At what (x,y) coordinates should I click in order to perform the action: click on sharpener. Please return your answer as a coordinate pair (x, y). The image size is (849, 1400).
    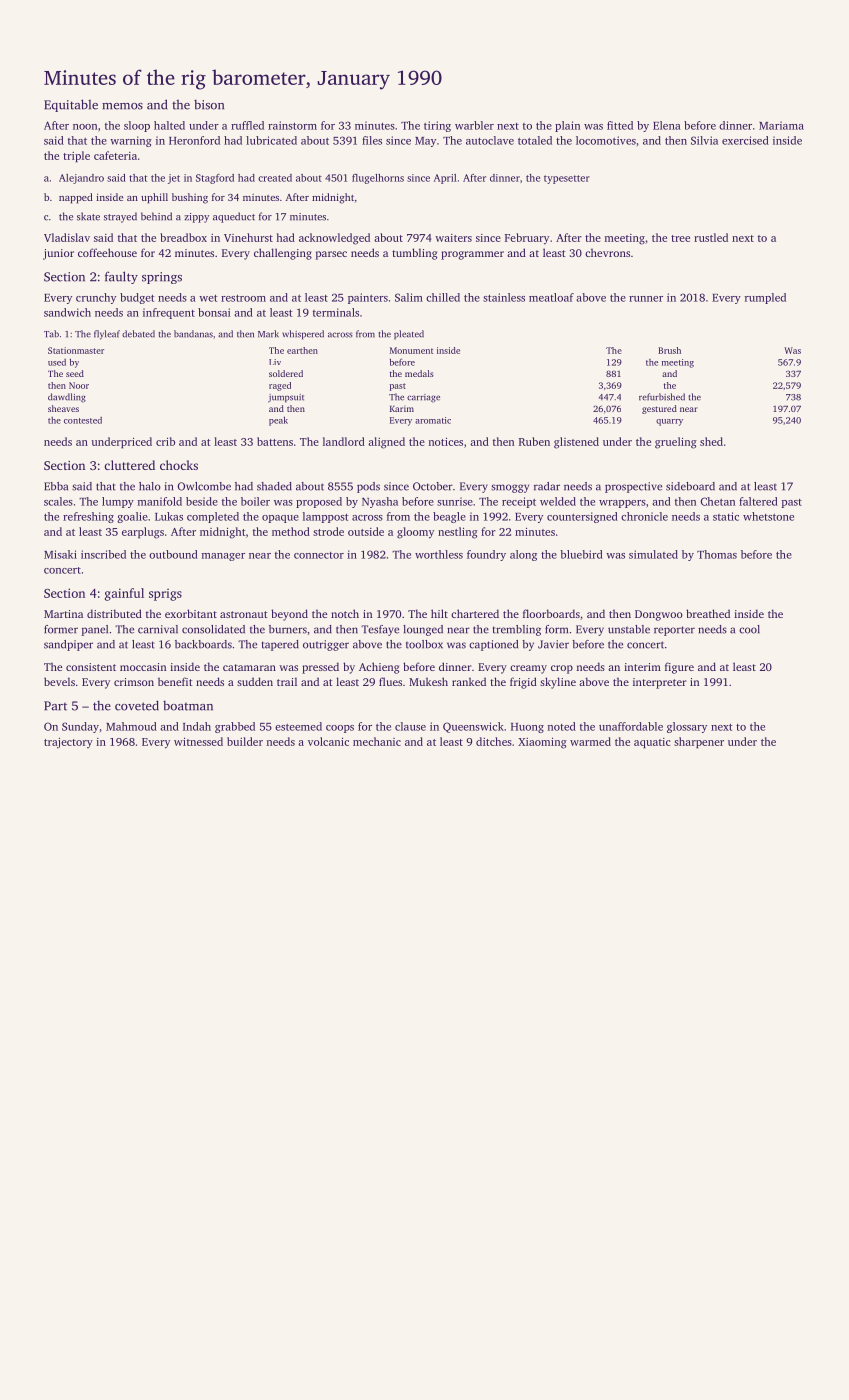
    Looking at the image, I should click on (699, 742).
